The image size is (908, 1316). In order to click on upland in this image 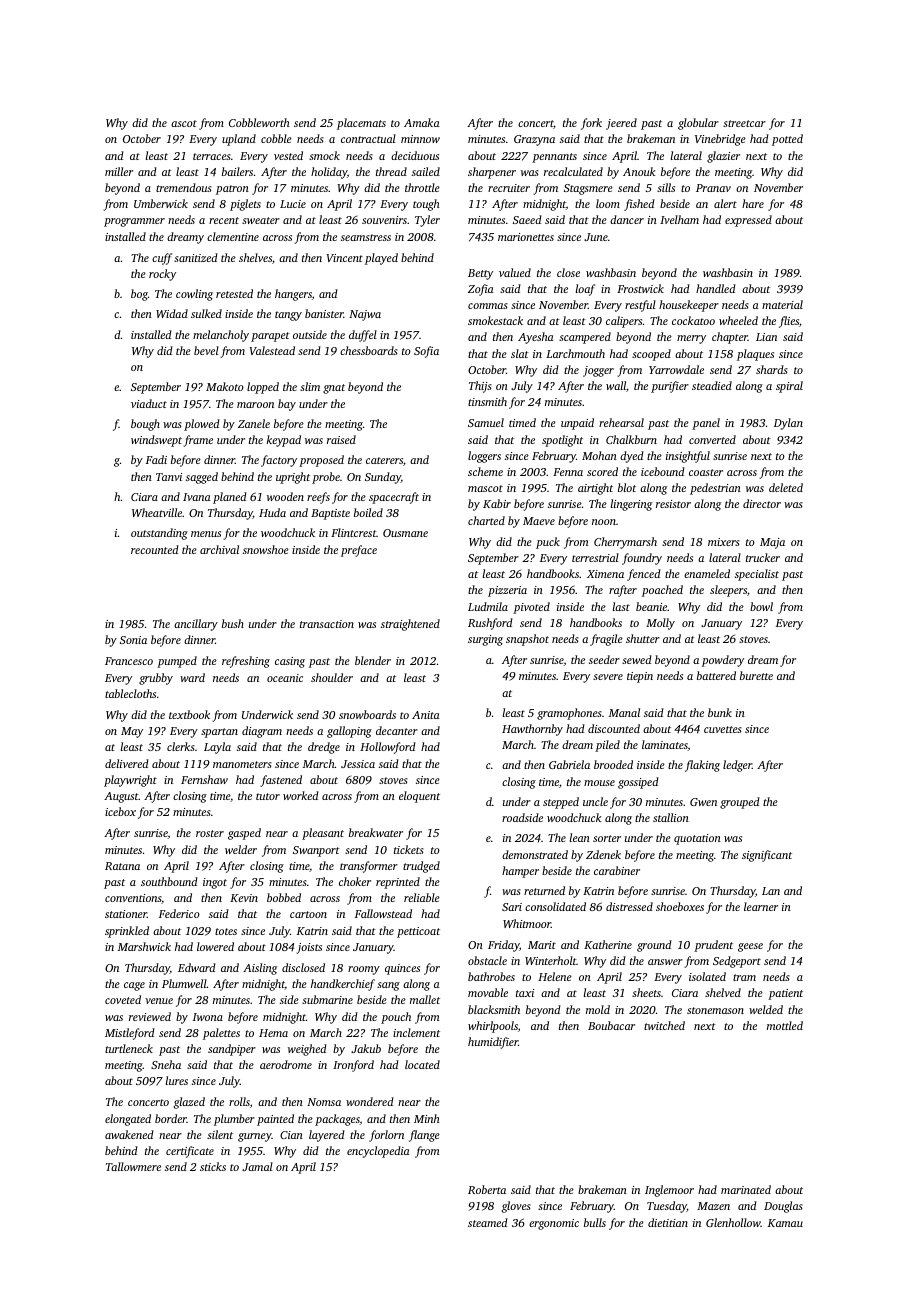, I will do `click(239, 140)`.
